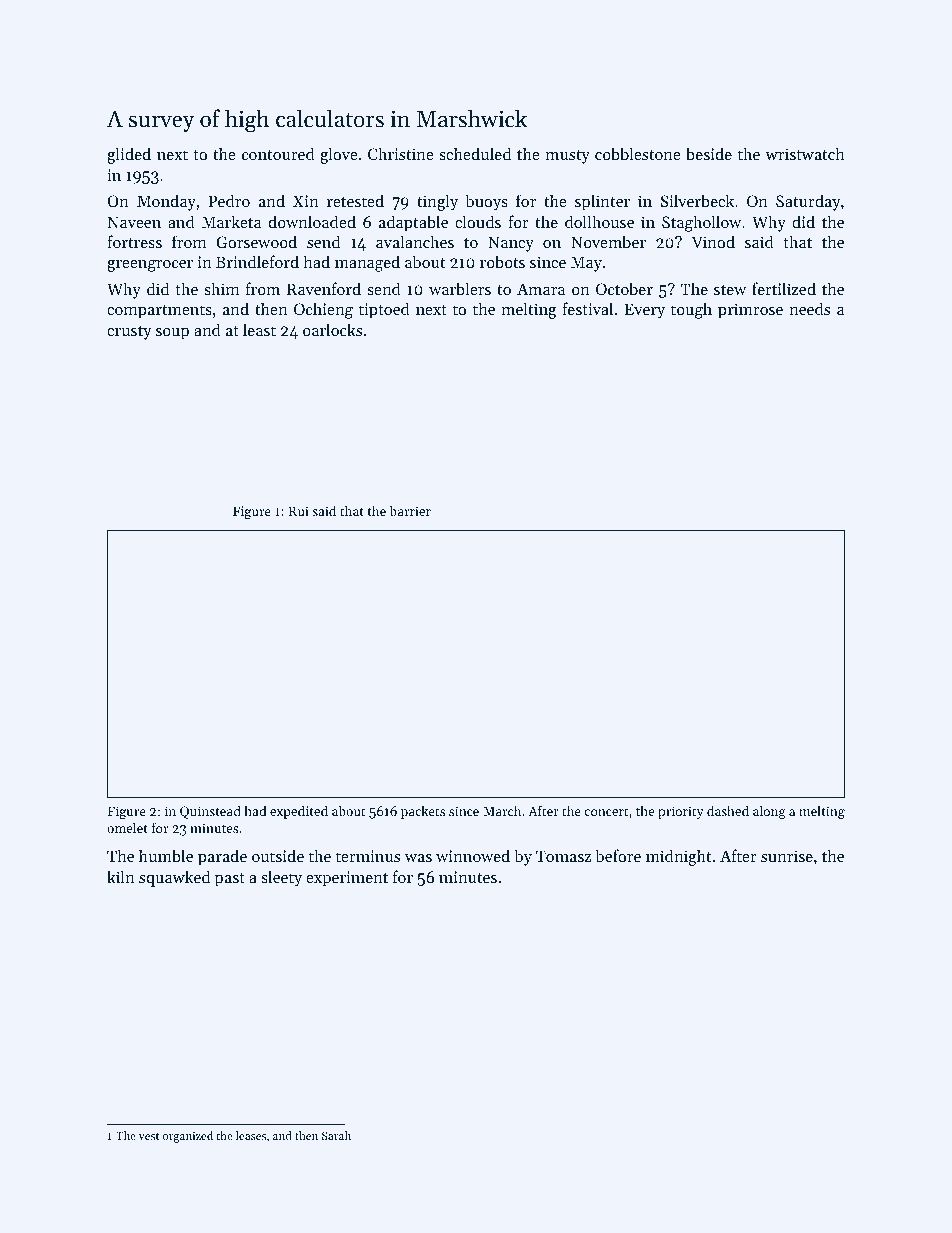 The image size is (952, 1233). I want to click on vest, so click(149, 1136).
